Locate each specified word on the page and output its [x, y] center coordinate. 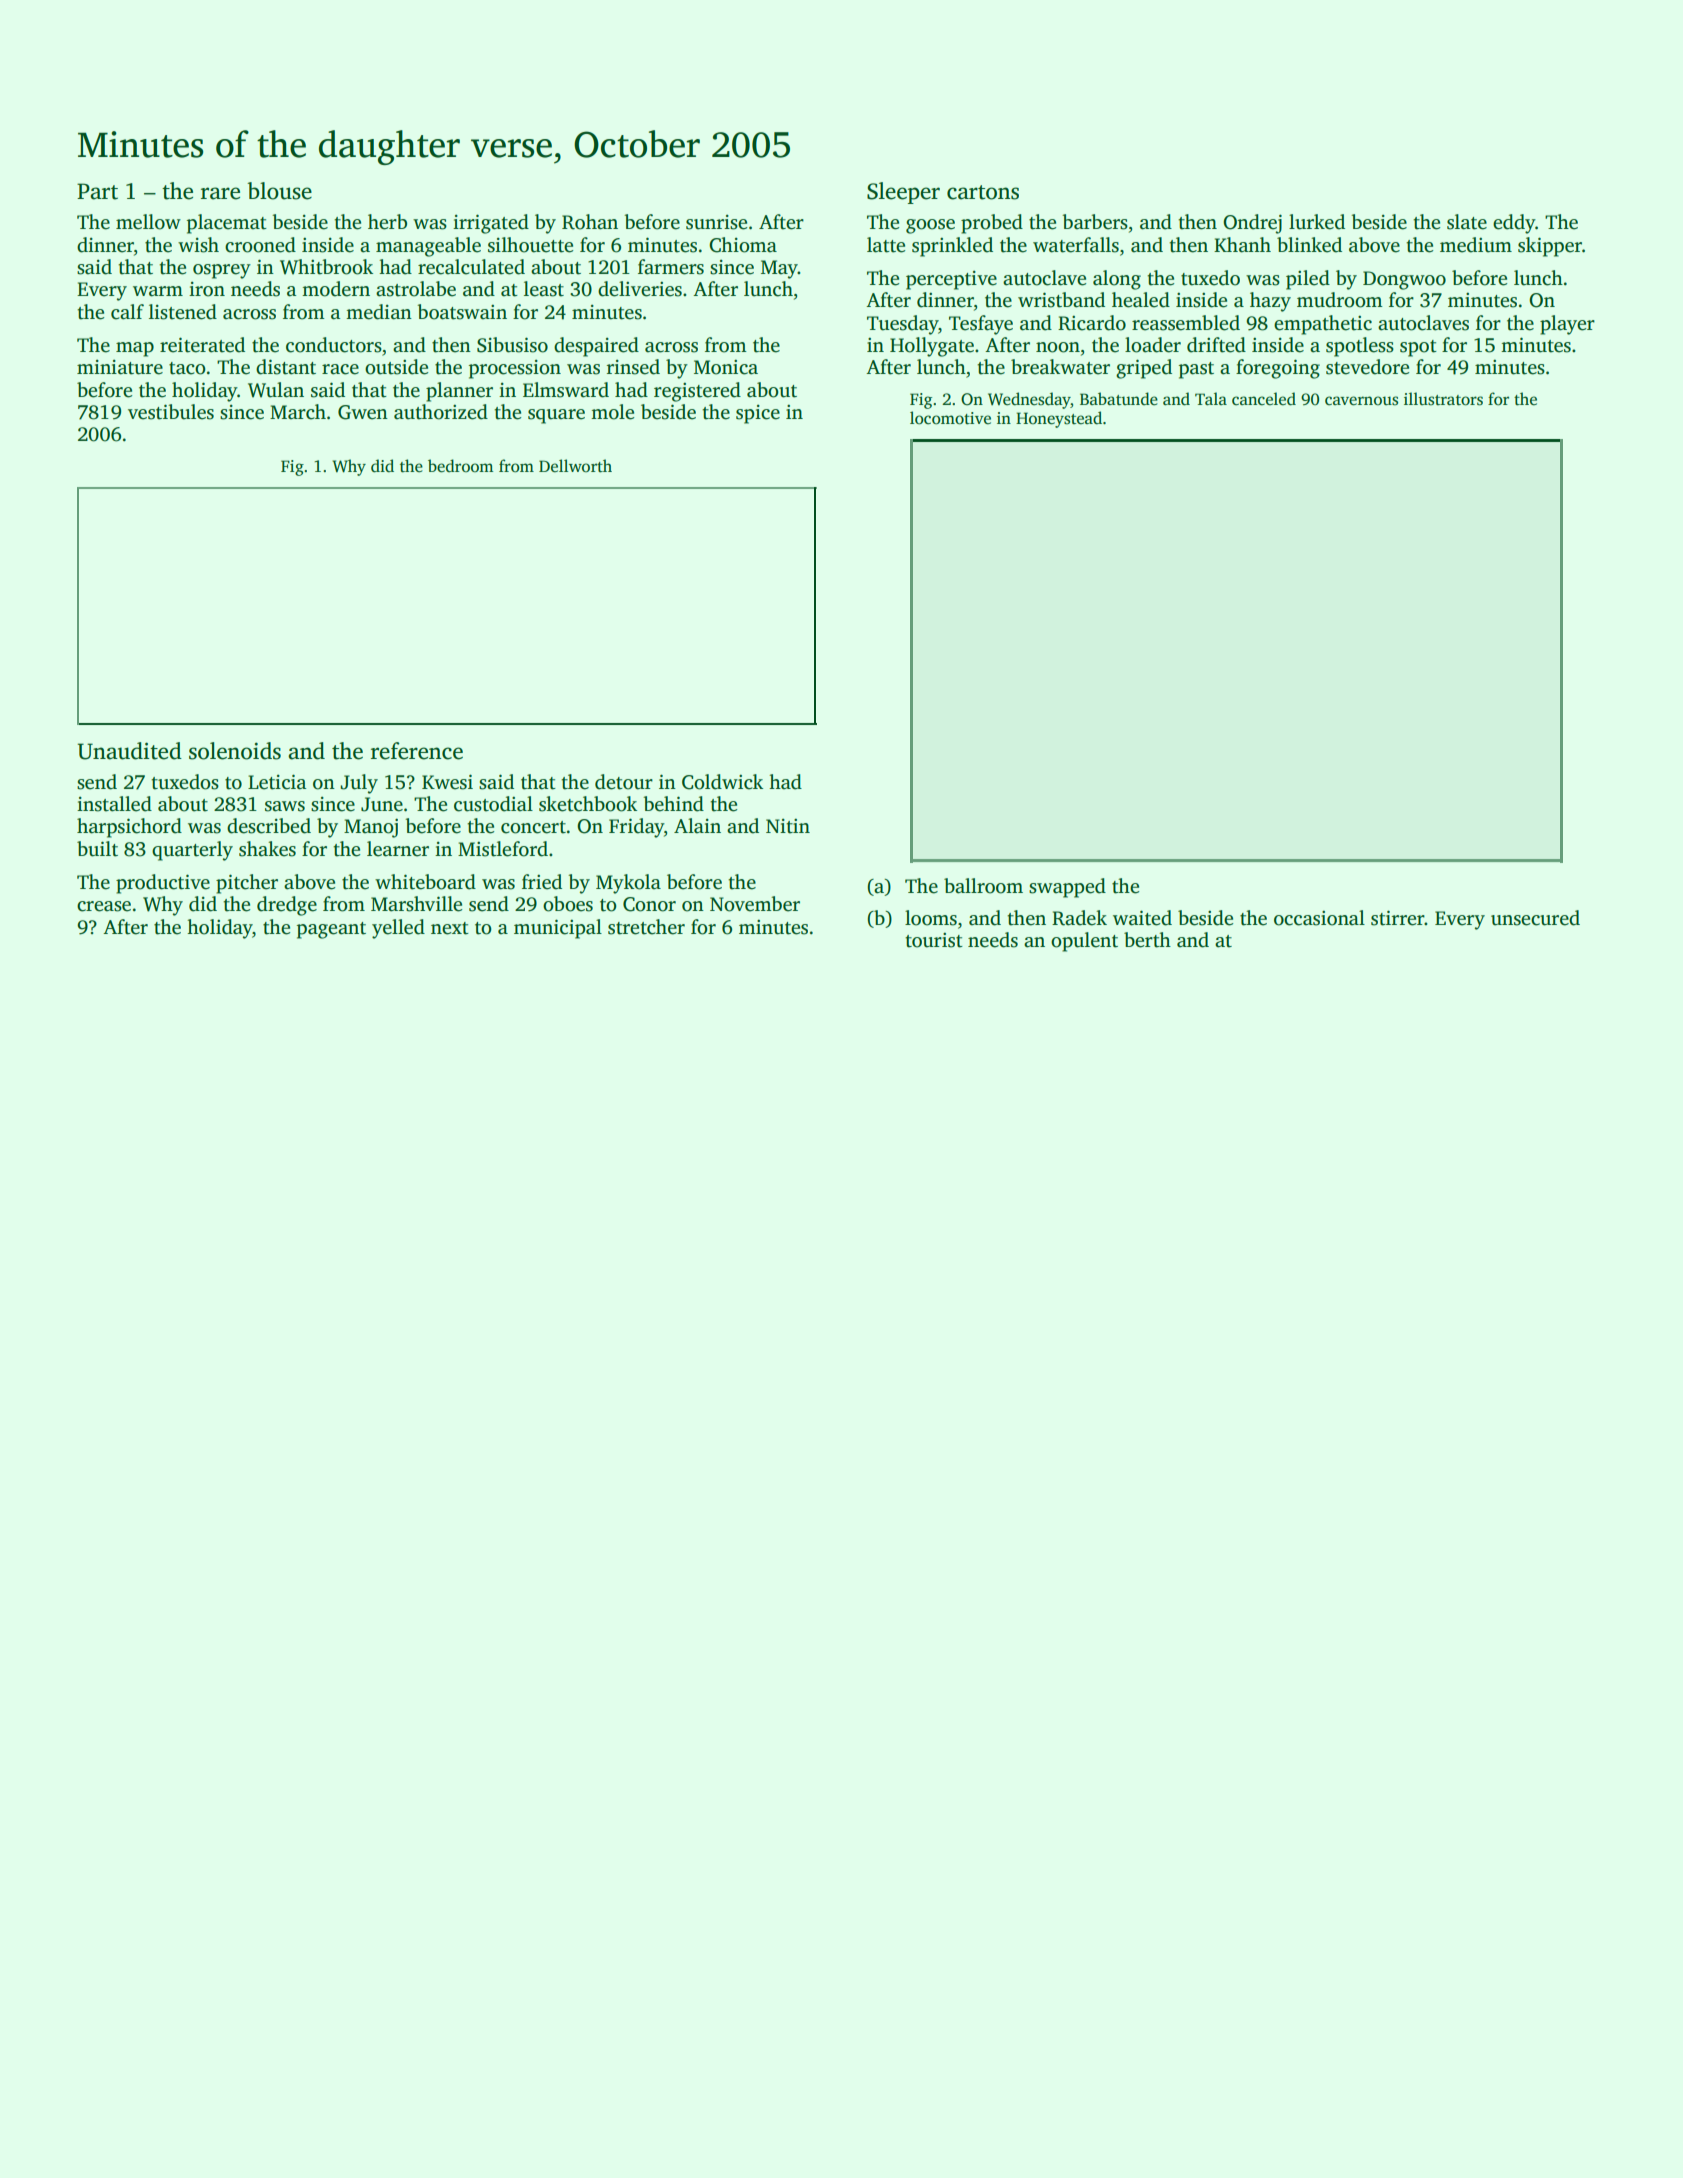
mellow [148, 222]
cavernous [1361, 401]
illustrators [1443, 399]
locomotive [950, 418]
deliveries [640, 289]
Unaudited [130, 751]
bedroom [460, 466]
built [97, 849]
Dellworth [575, 465]
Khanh [1242, 245]
